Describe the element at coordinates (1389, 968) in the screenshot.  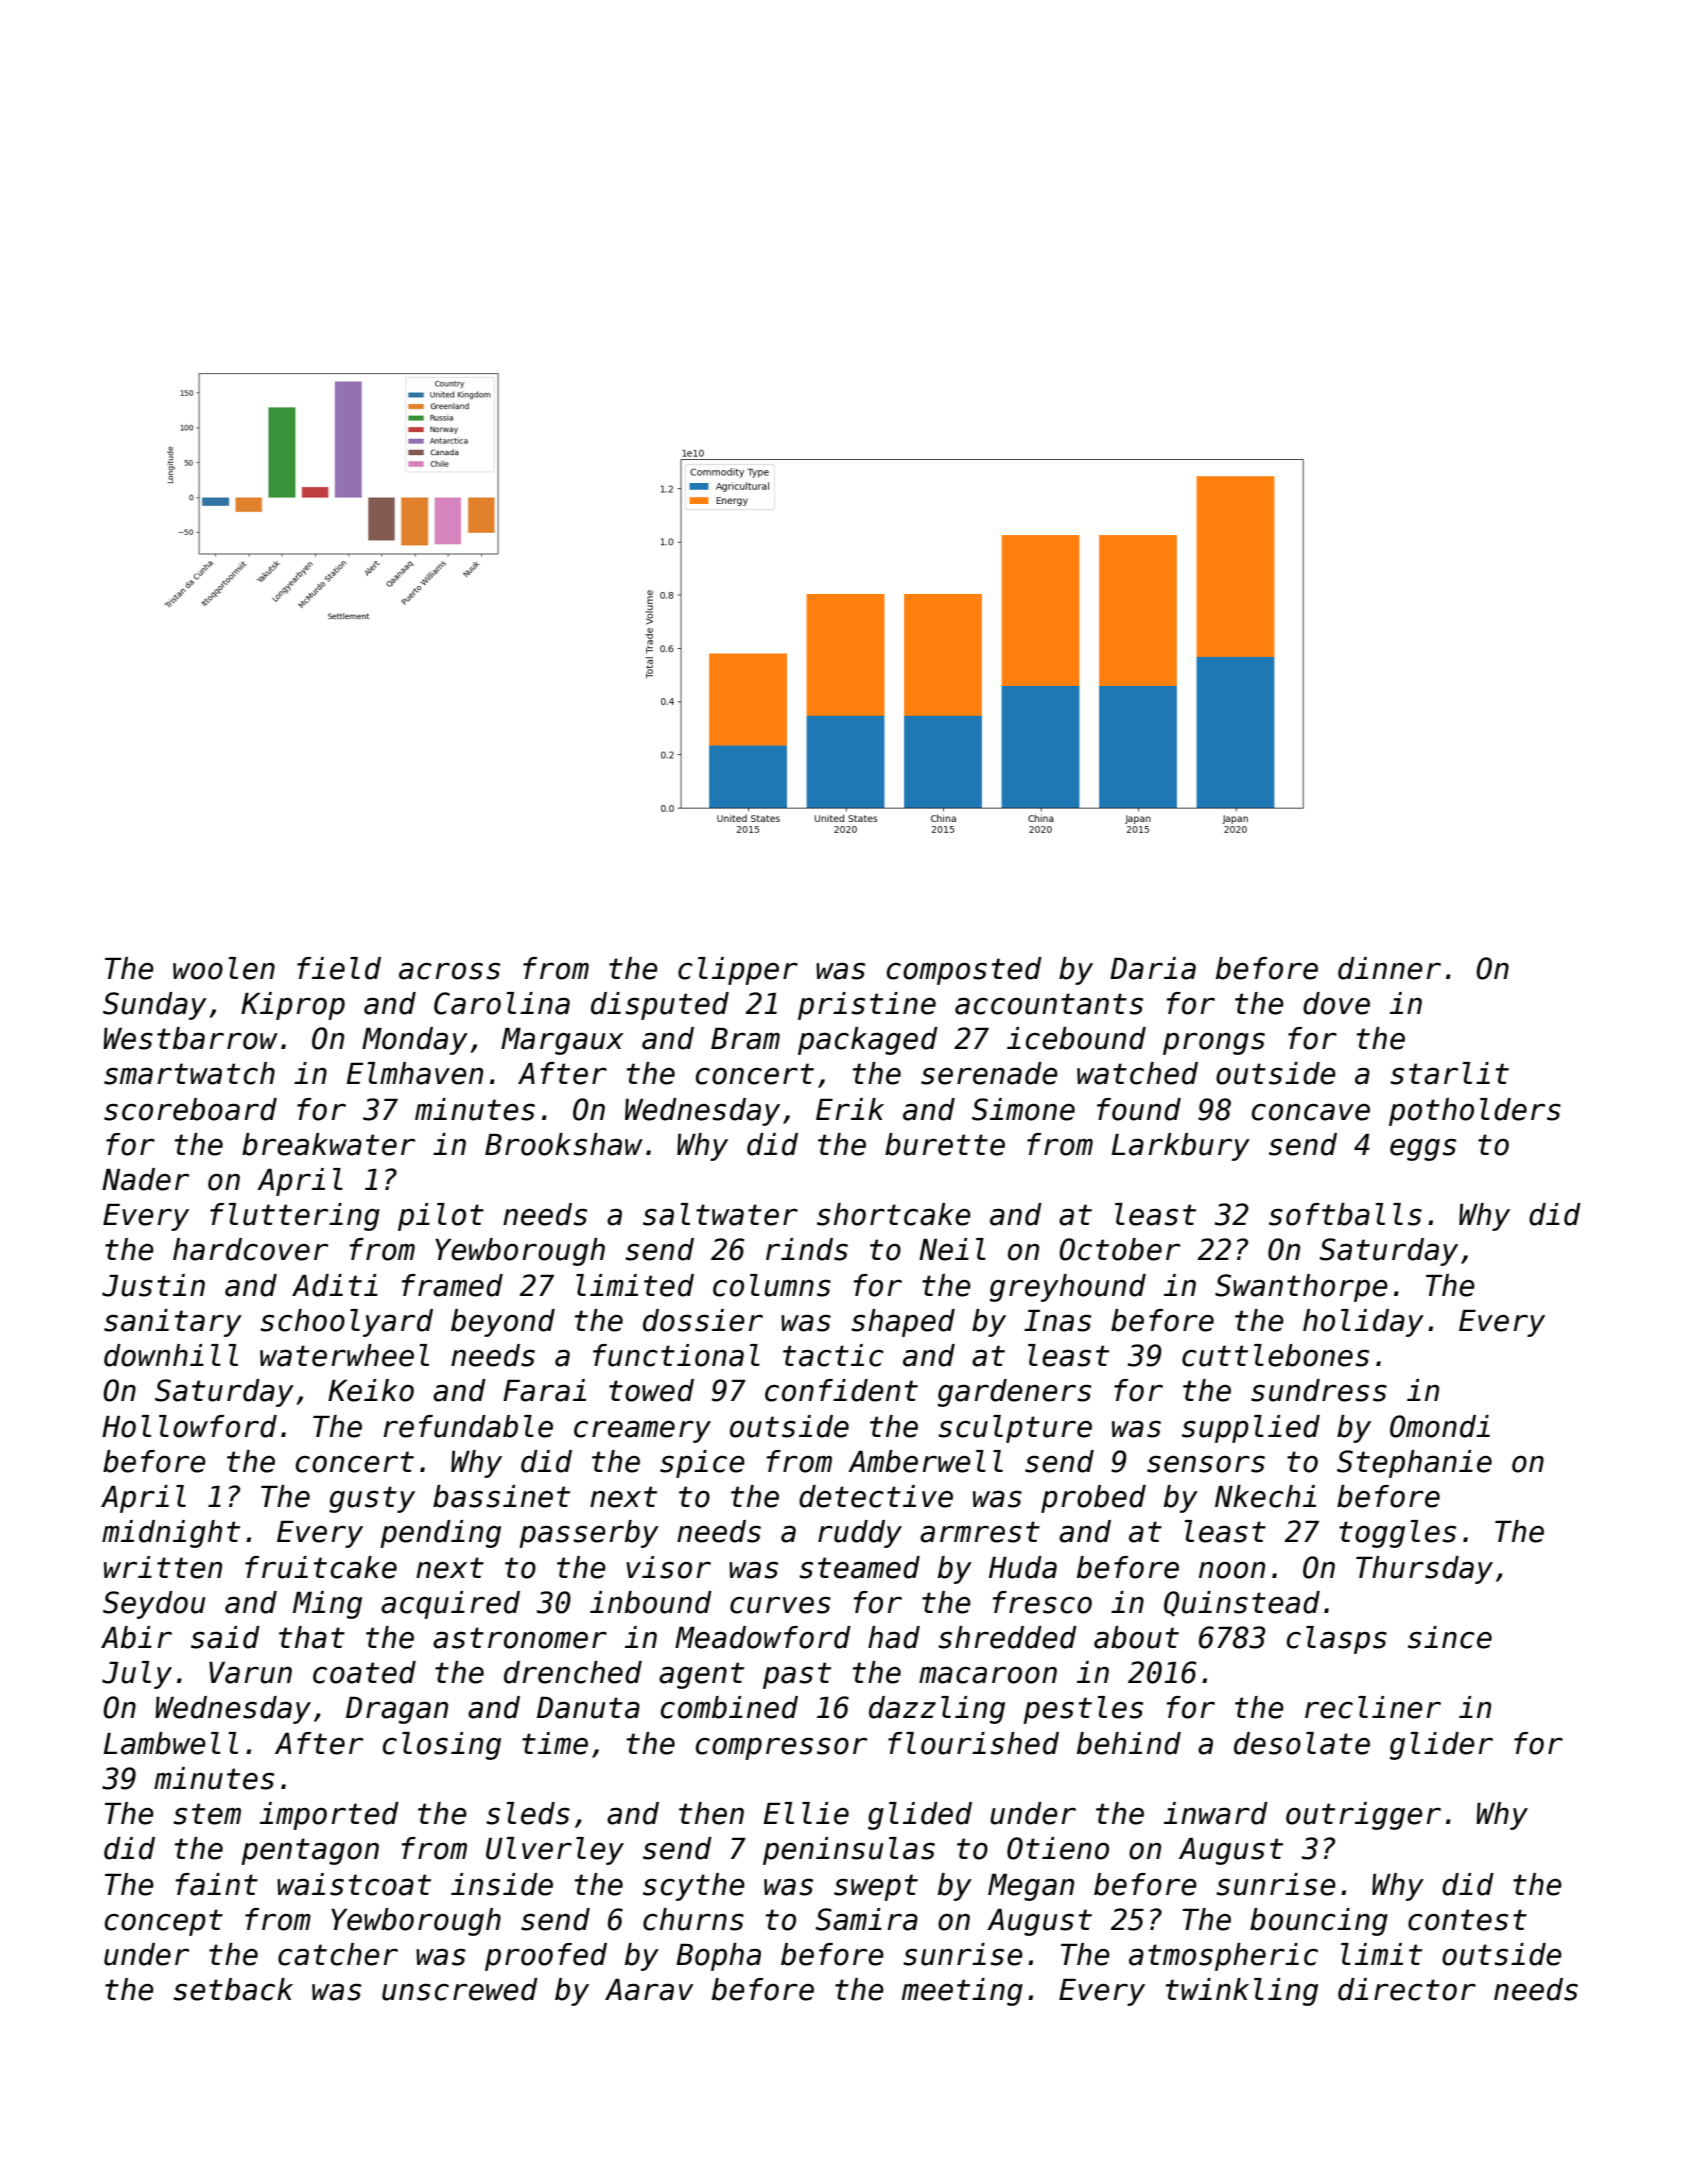
I see `dinner` at that location.
